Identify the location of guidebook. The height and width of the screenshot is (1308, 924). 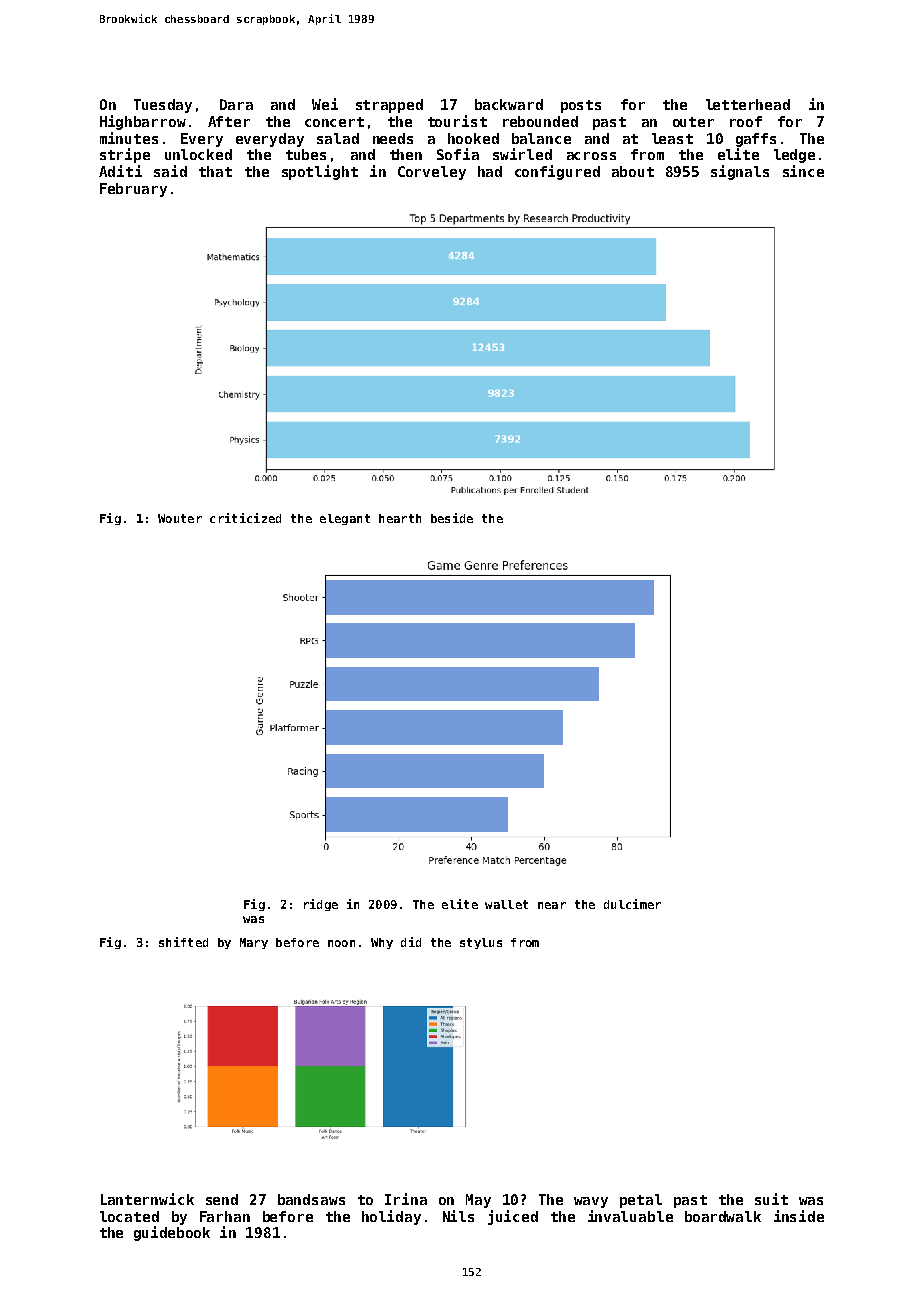
(172, 1233).
